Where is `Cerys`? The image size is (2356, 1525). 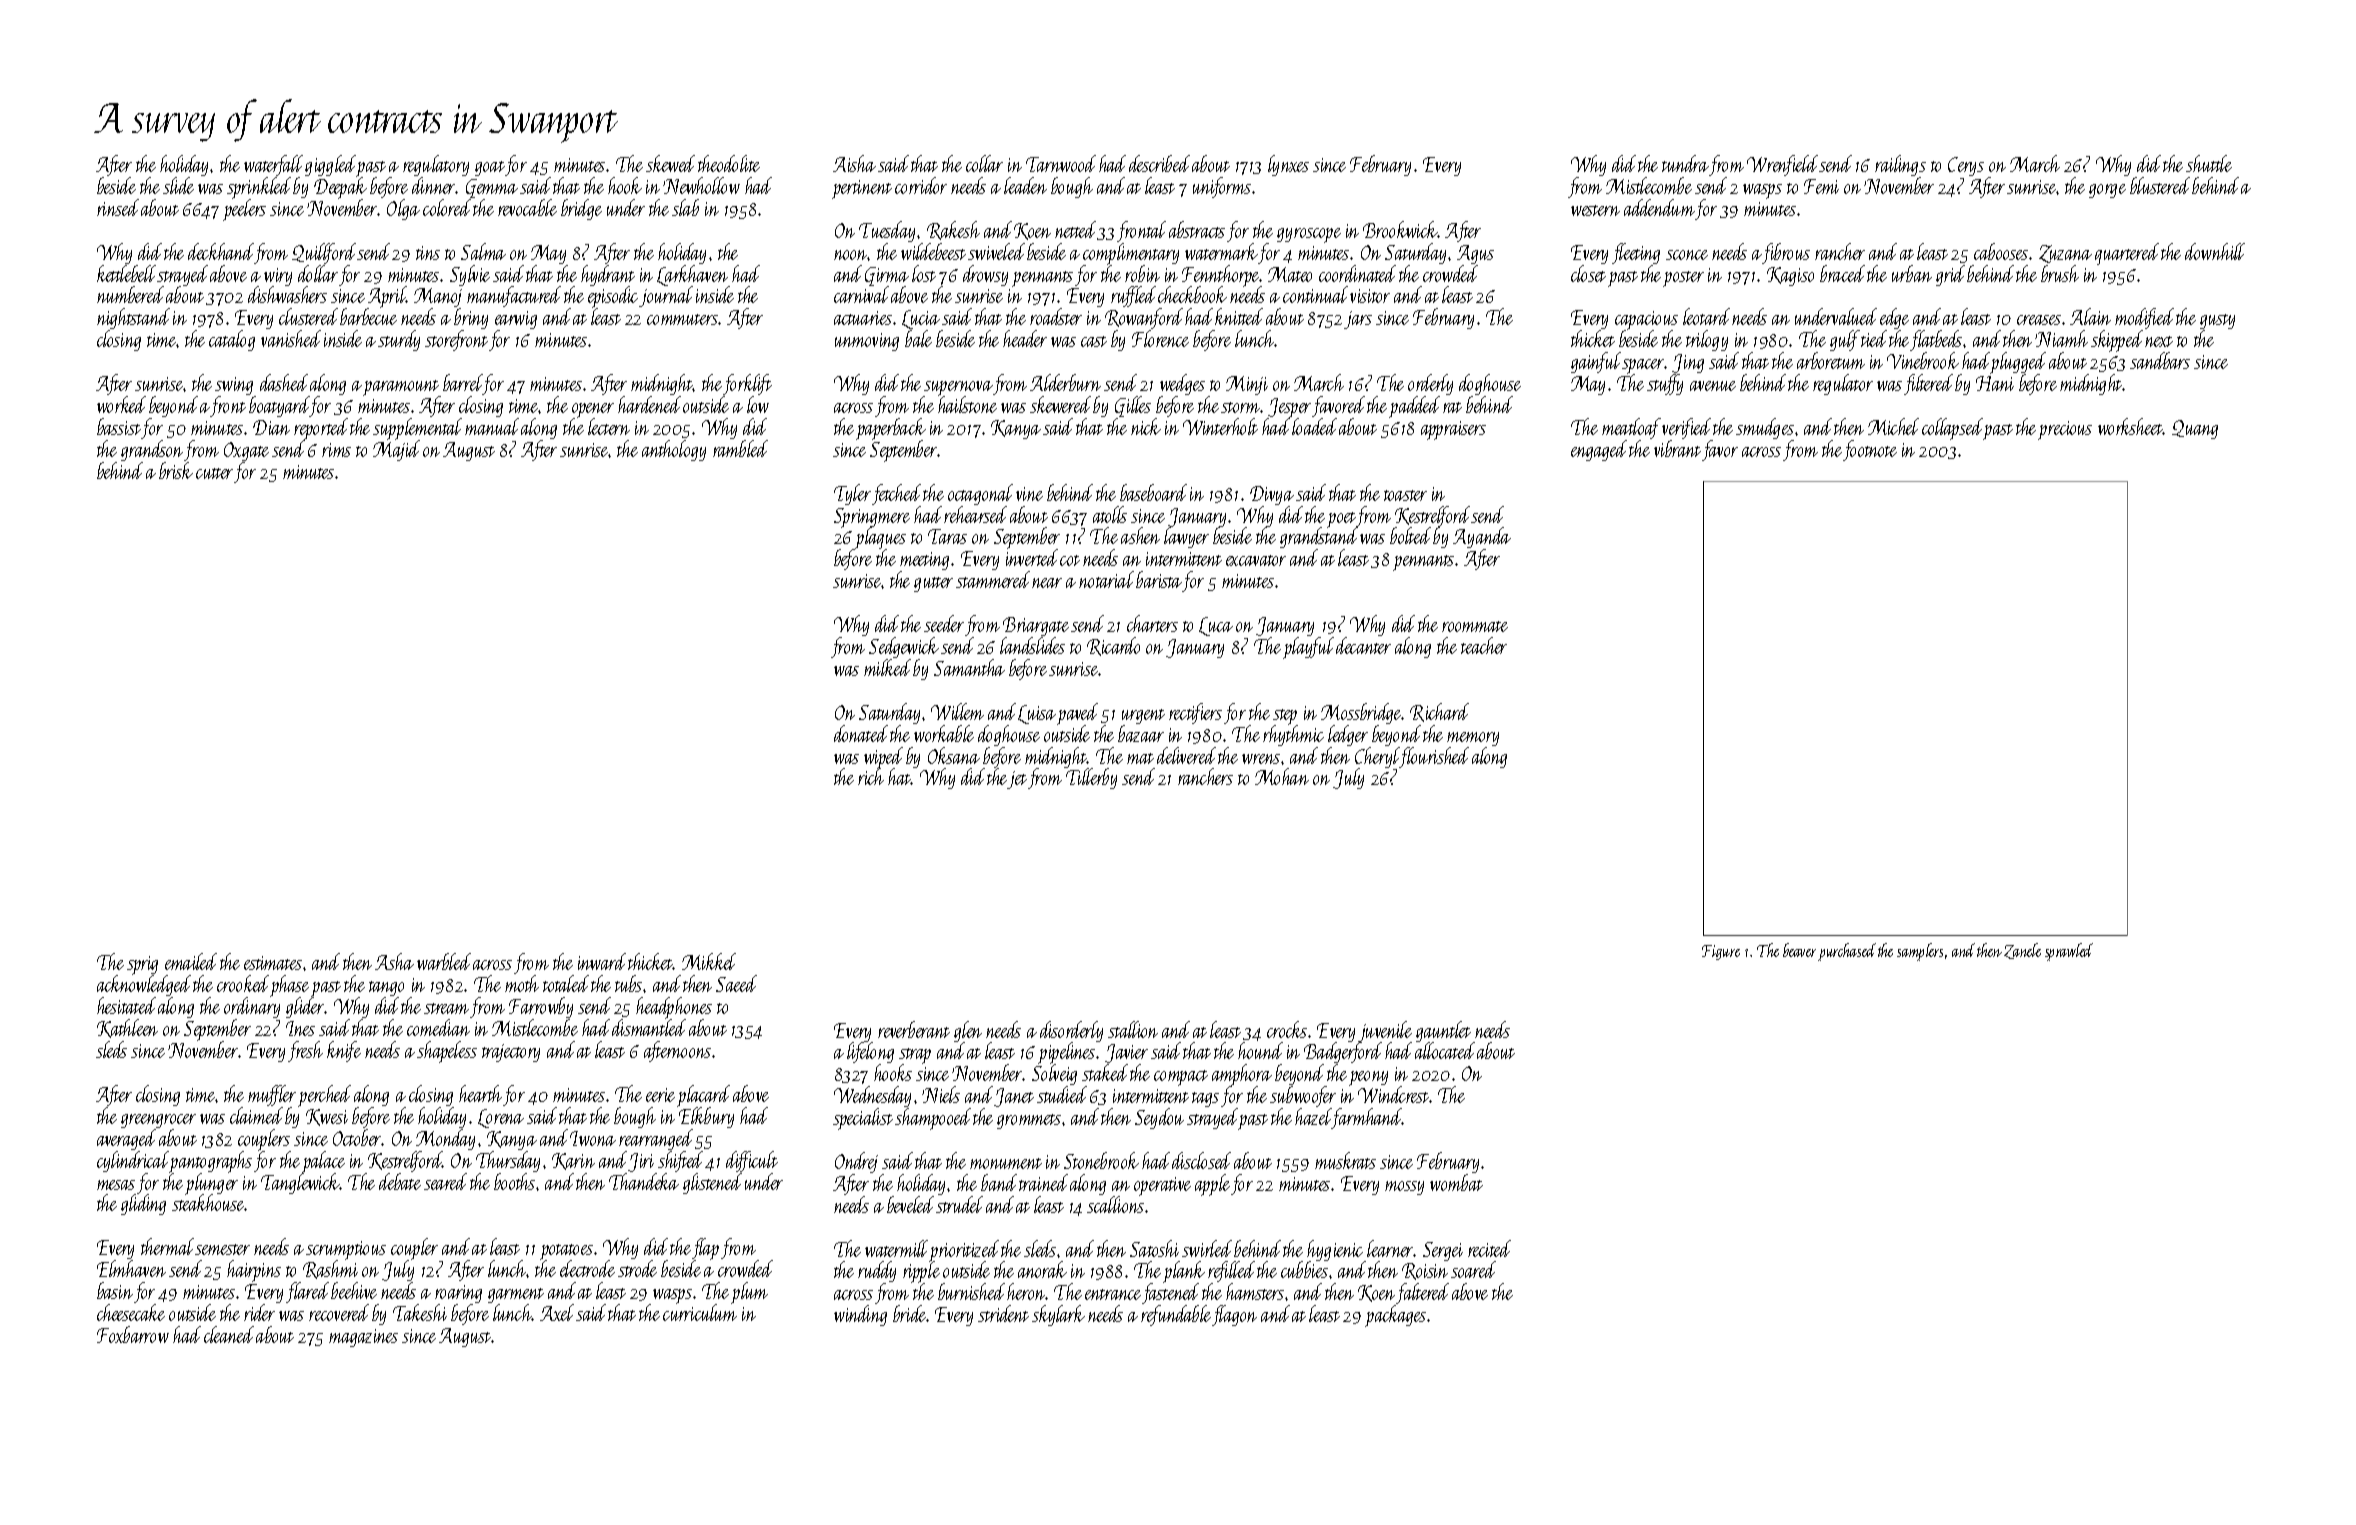 Cerys is located at coordinates (1966, 166).
